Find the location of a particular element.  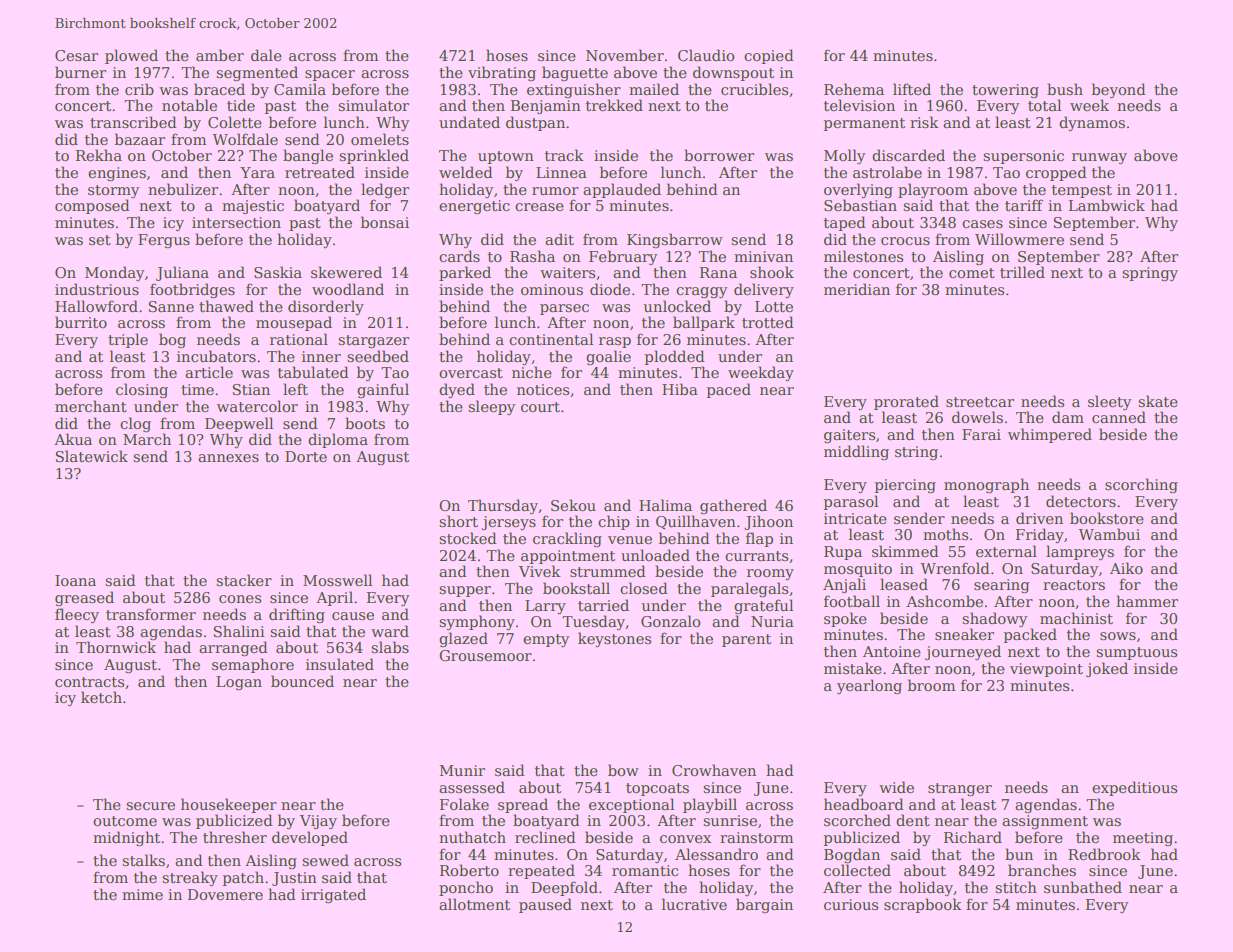

irrigated is located at coordinates (333, 895).
